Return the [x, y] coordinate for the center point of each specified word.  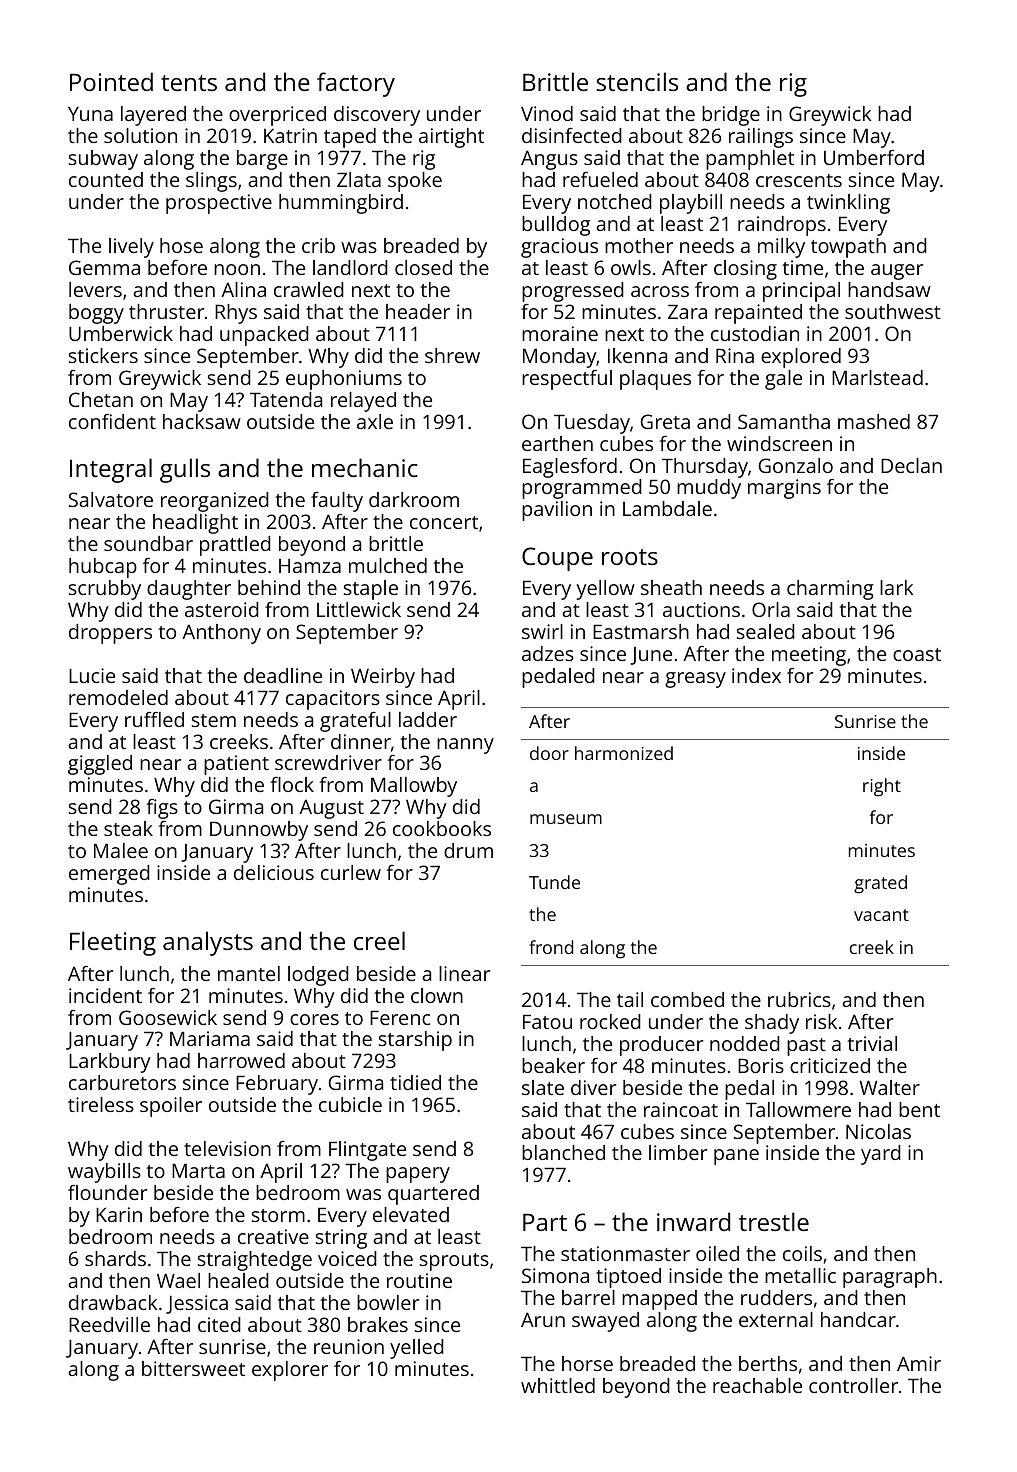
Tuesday [592, 424]
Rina [735, 355]
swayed [605, 1322]
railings [761, 138]
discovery [377, 116]
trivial [872, 1043]
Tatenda [286, 399]
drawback [113, 1302]
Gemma [104, 267]
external [776, 1319]
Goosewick [168, 1017]
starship [415, 1041]
